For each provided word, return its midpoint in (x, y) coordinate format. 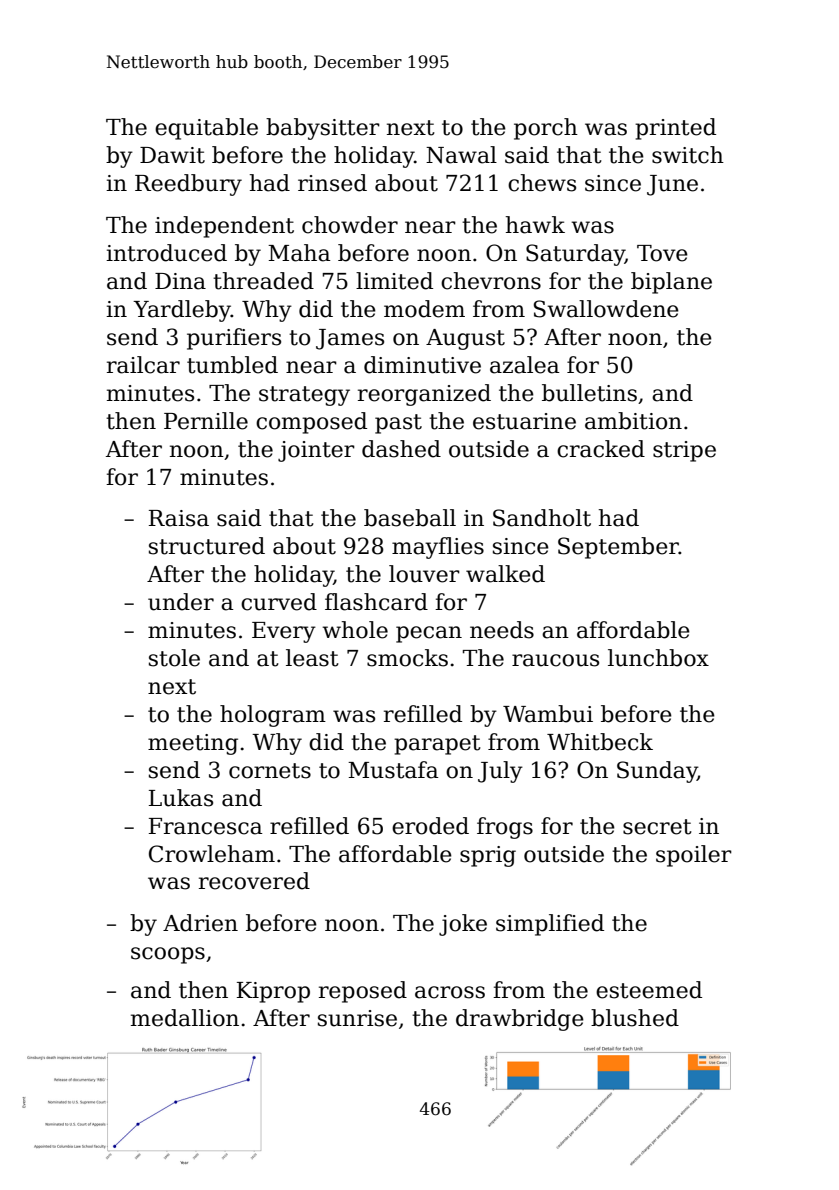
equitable (206, 129)
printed (675, 129)
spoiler (694, 856)
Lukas (181, 798)
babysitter (323, 129)
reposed (363, 992)
